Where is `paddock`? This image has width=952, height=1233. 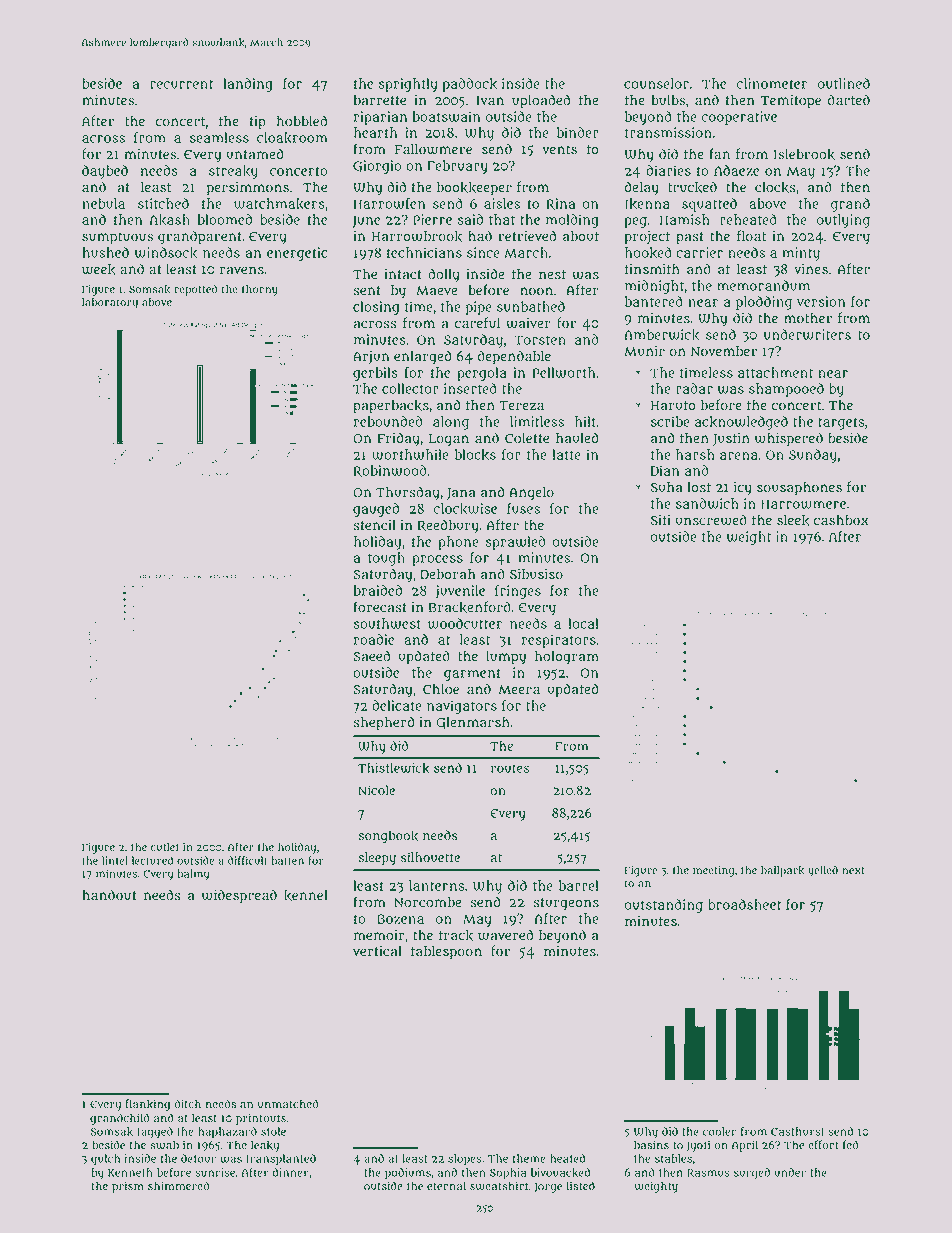 paddock is located at coordinates (469, 85).
